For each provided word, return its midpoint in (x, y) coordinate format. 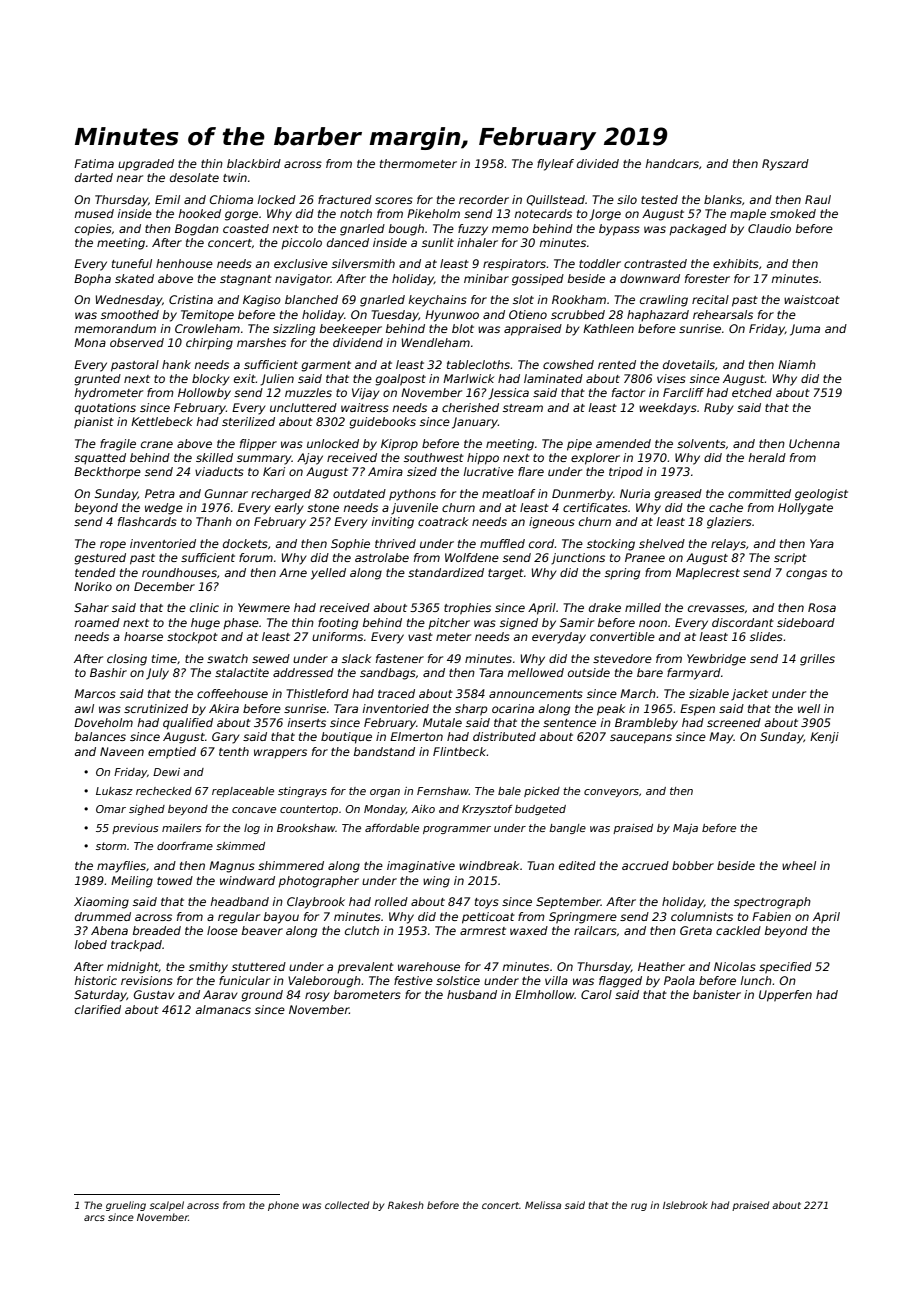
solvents (701, 443)
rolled (391, 901)
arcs (94, 1218)
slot (523, 299)
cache (726, 507)
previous (135, 829)
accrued (645, 865)
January (475, 423)
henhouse (184, 263)
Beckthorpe (107, 473)
